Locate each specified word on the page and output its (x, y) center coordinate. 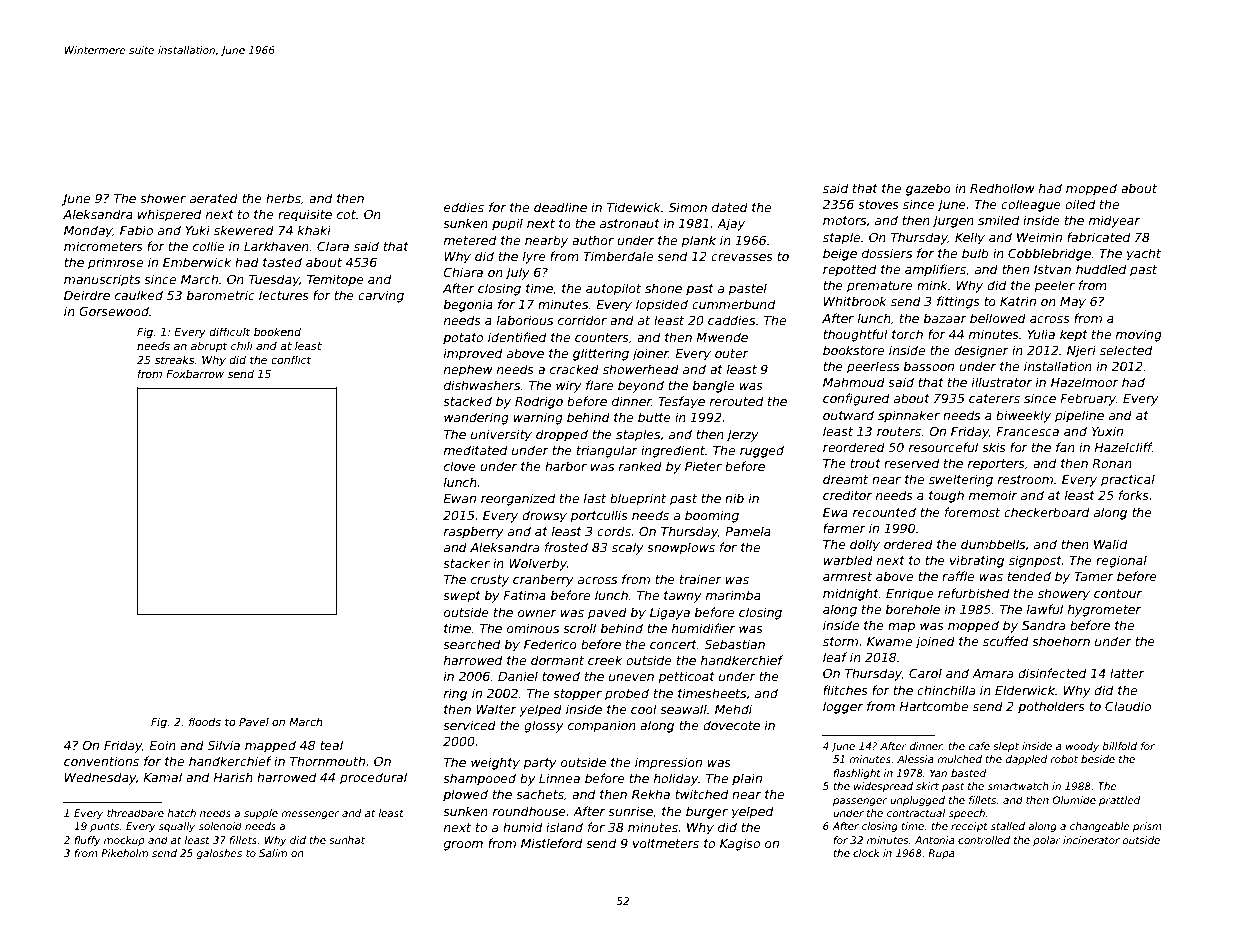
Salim (273, 853)
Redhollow (1002, 188)
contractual (916, 813)
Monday (88, 231)
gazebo (928, 189)
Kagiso (740, 844)
